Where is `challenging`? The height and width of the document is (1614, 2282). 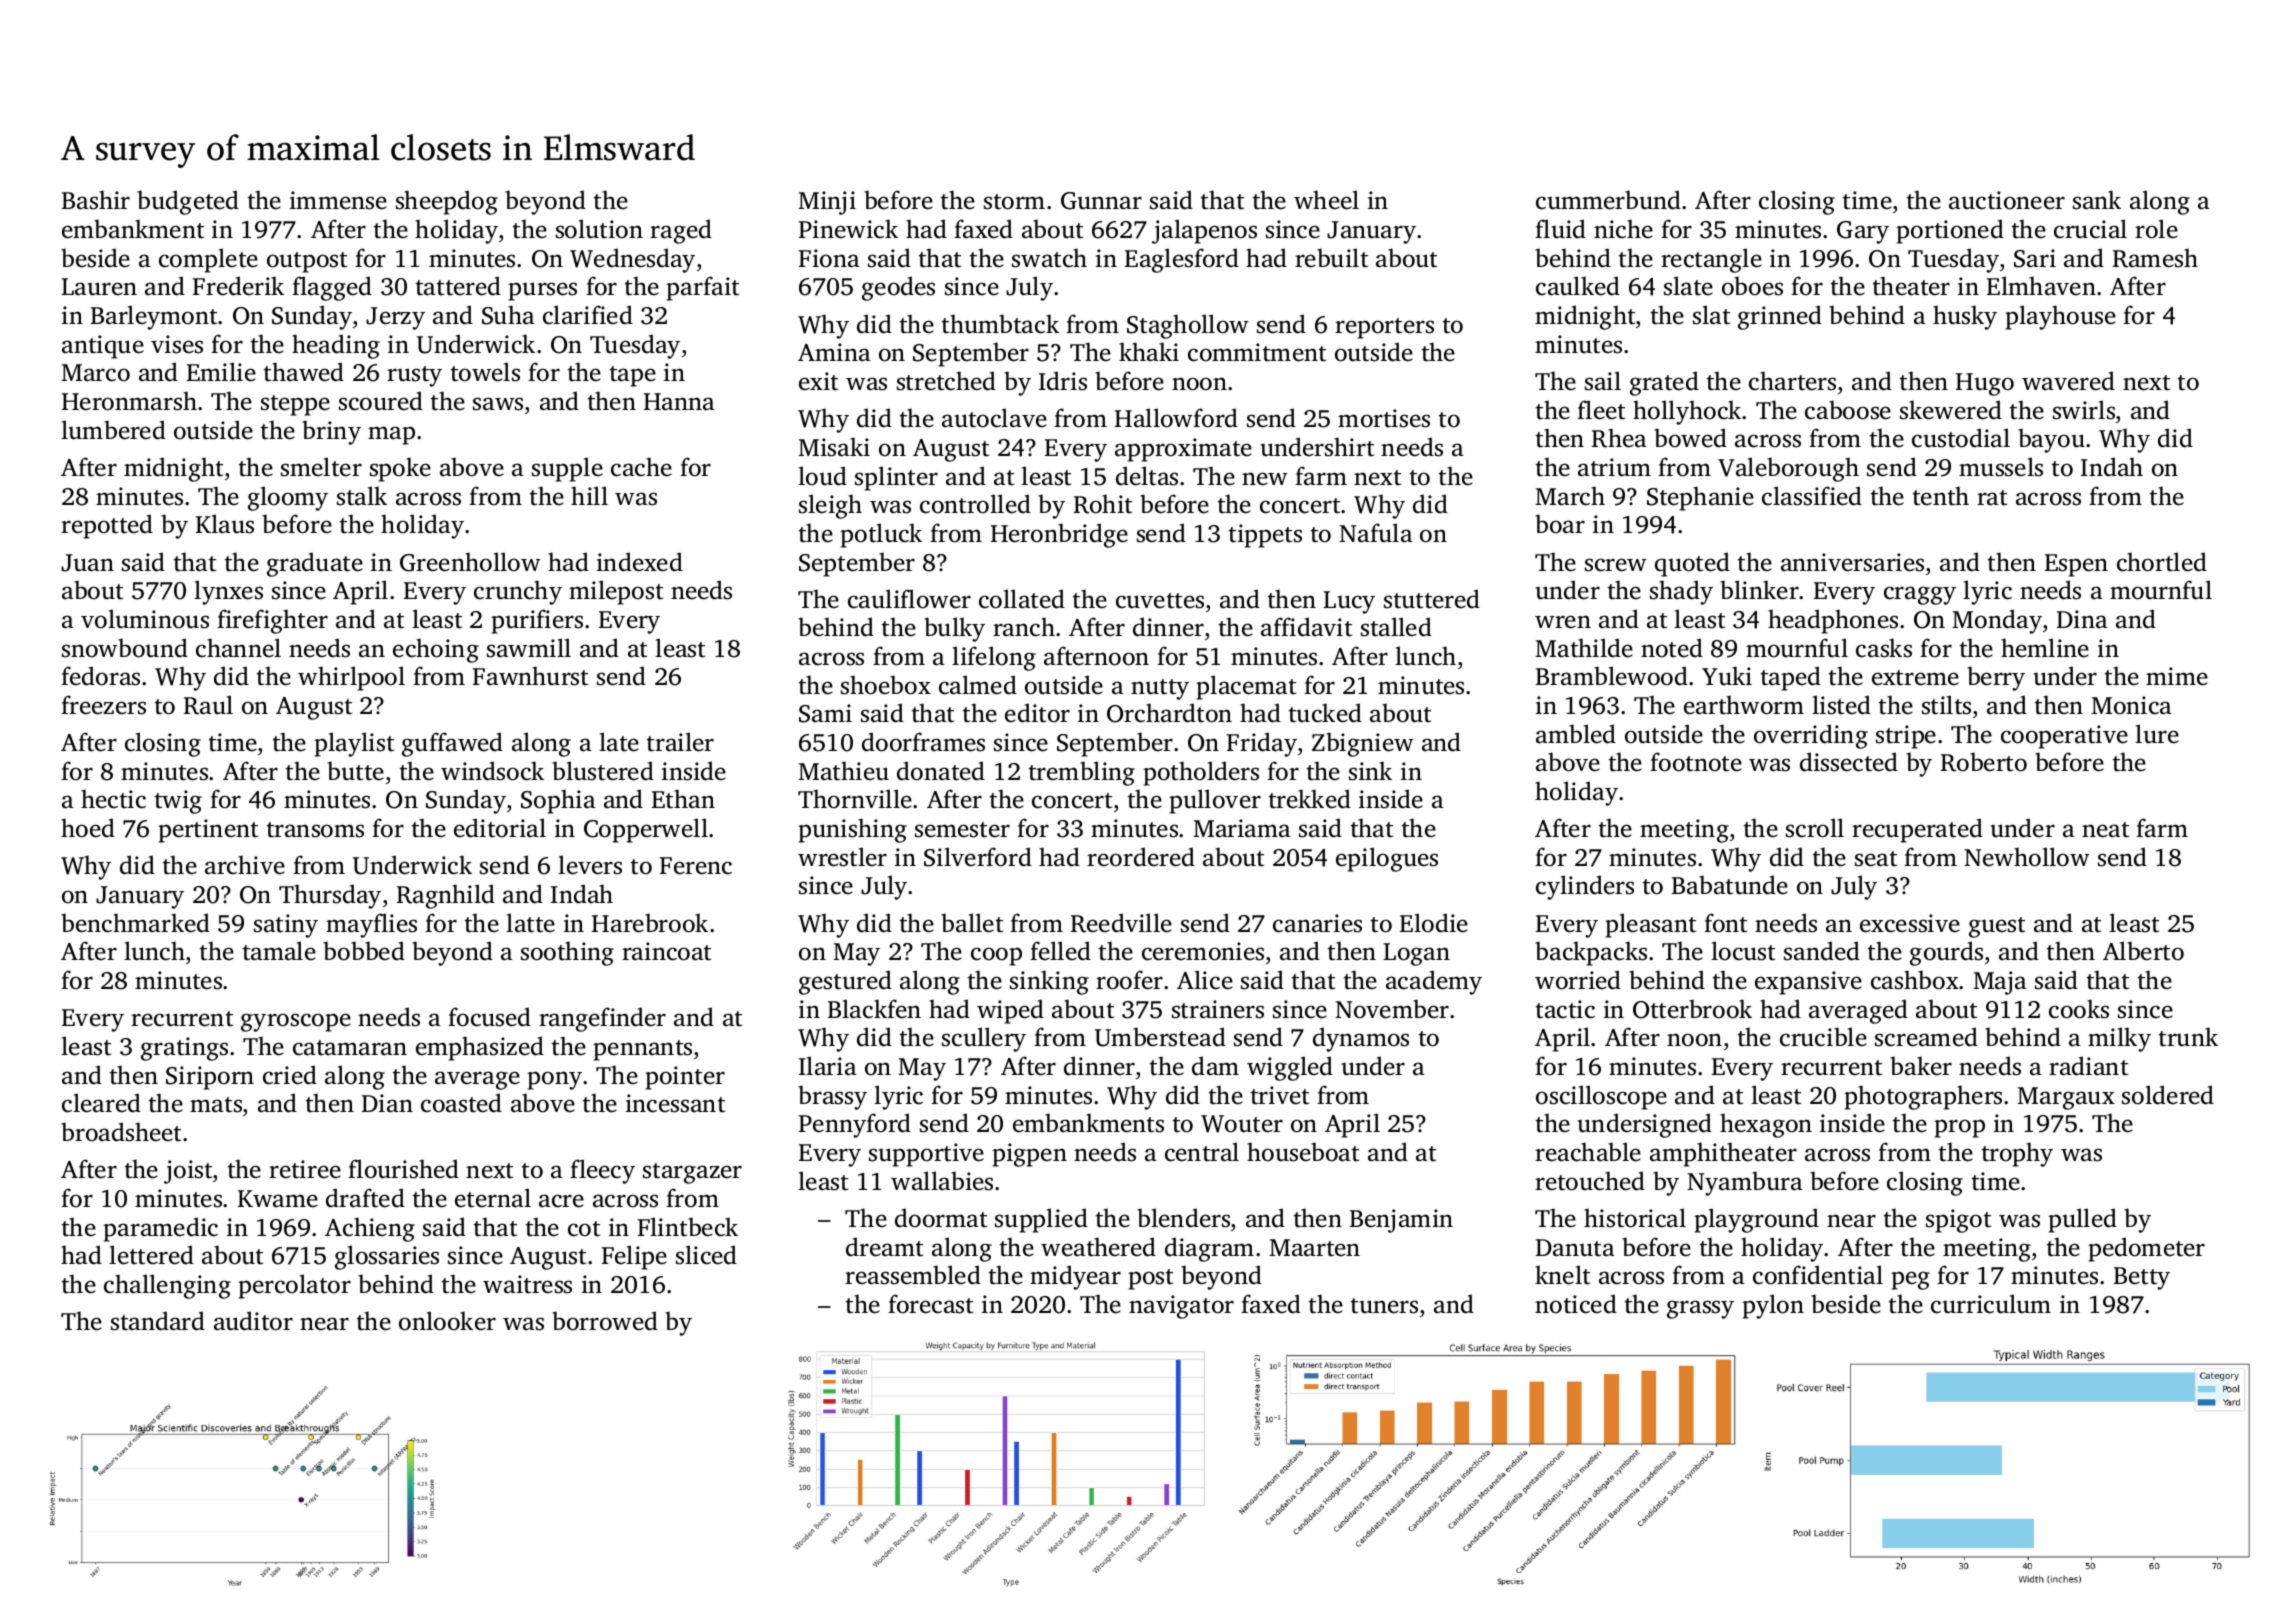 challenging is located at coordinates (167, 1286).
